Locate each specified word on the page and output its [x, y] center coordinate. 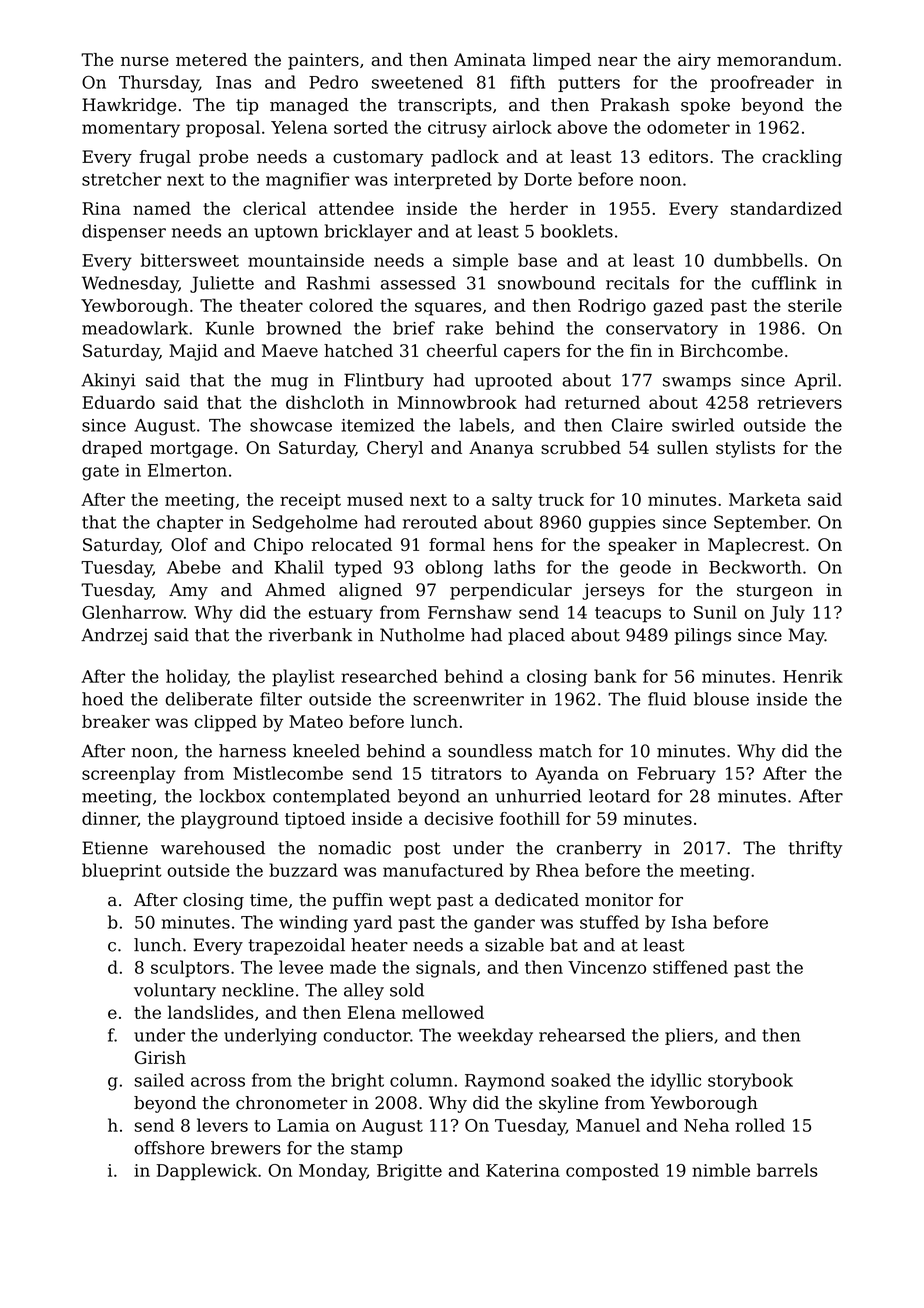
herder [539, 208]
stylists [745, 449]
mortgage [191, 450]
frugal [165, 158]
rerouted [440, 522]
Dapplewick [207, 1172]
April [815, 381]
